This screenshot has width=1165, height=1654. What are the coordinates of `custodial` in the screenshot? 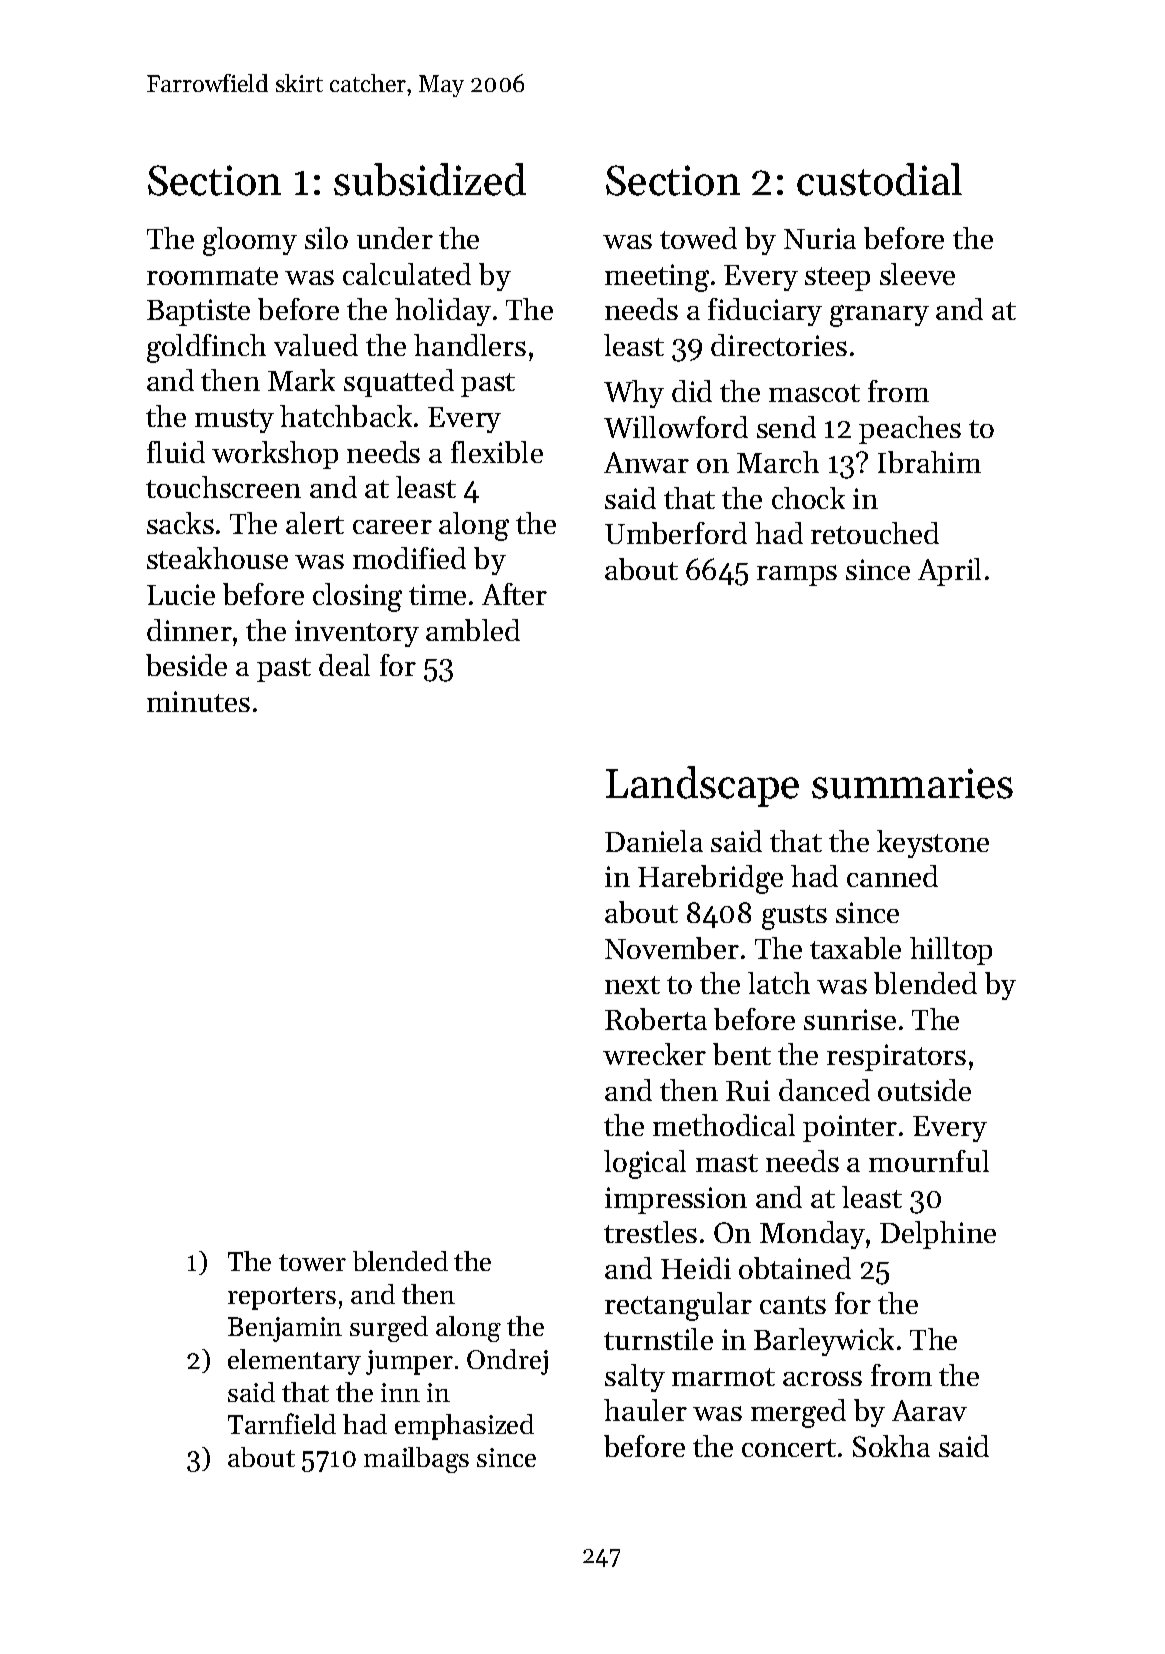 It's located at (879, 179).
